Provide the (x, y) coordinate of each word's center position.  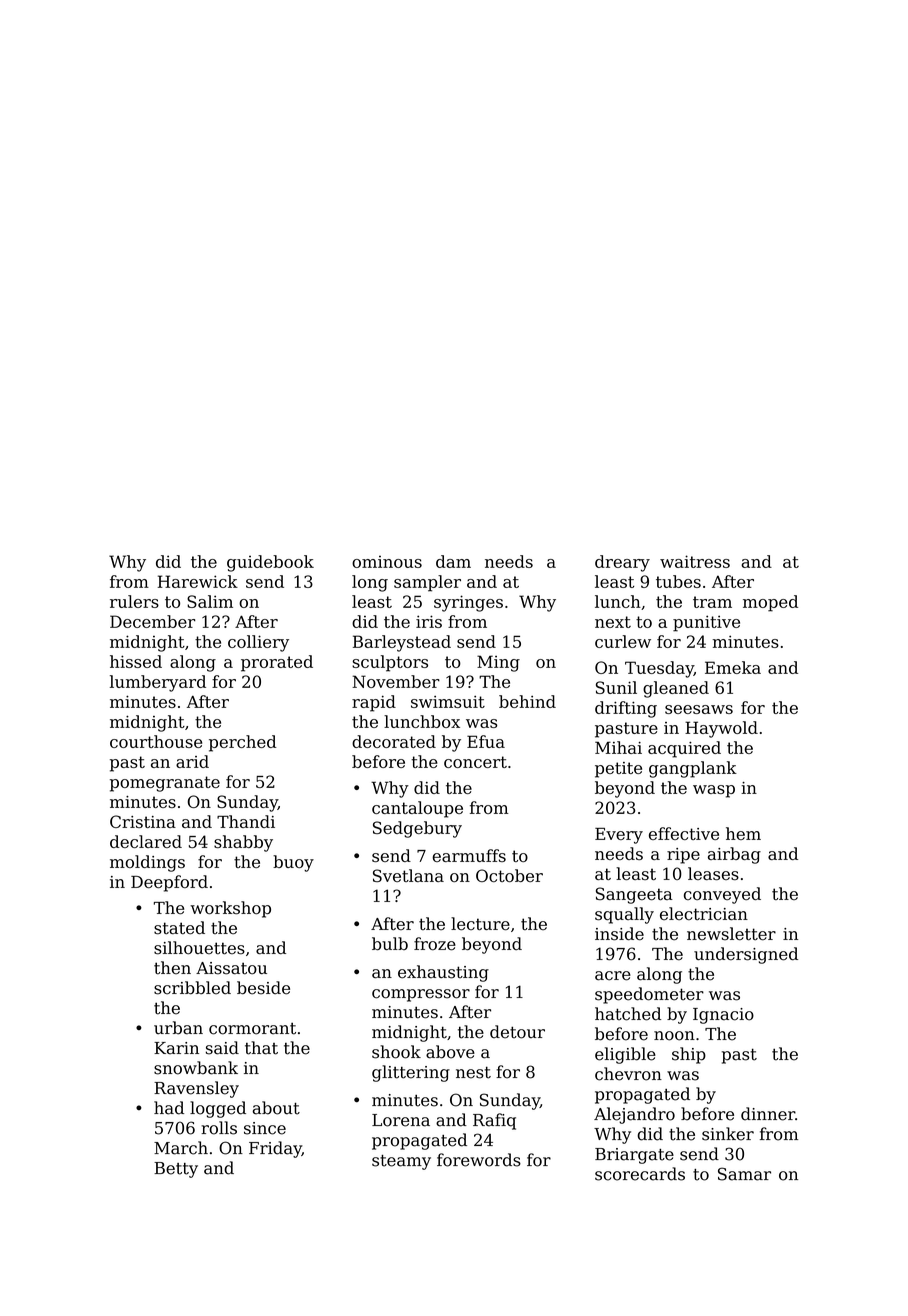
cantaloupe (417, 809)
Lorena (401, 1120)
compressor (421, 995)
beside (263, 988)
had (169, 1108)
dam (453, 561)
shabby (243, 843)
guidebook (270, 563)
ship (689, 1055)
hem (743, 833)
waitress (695, 561)
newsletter (731, 934)
